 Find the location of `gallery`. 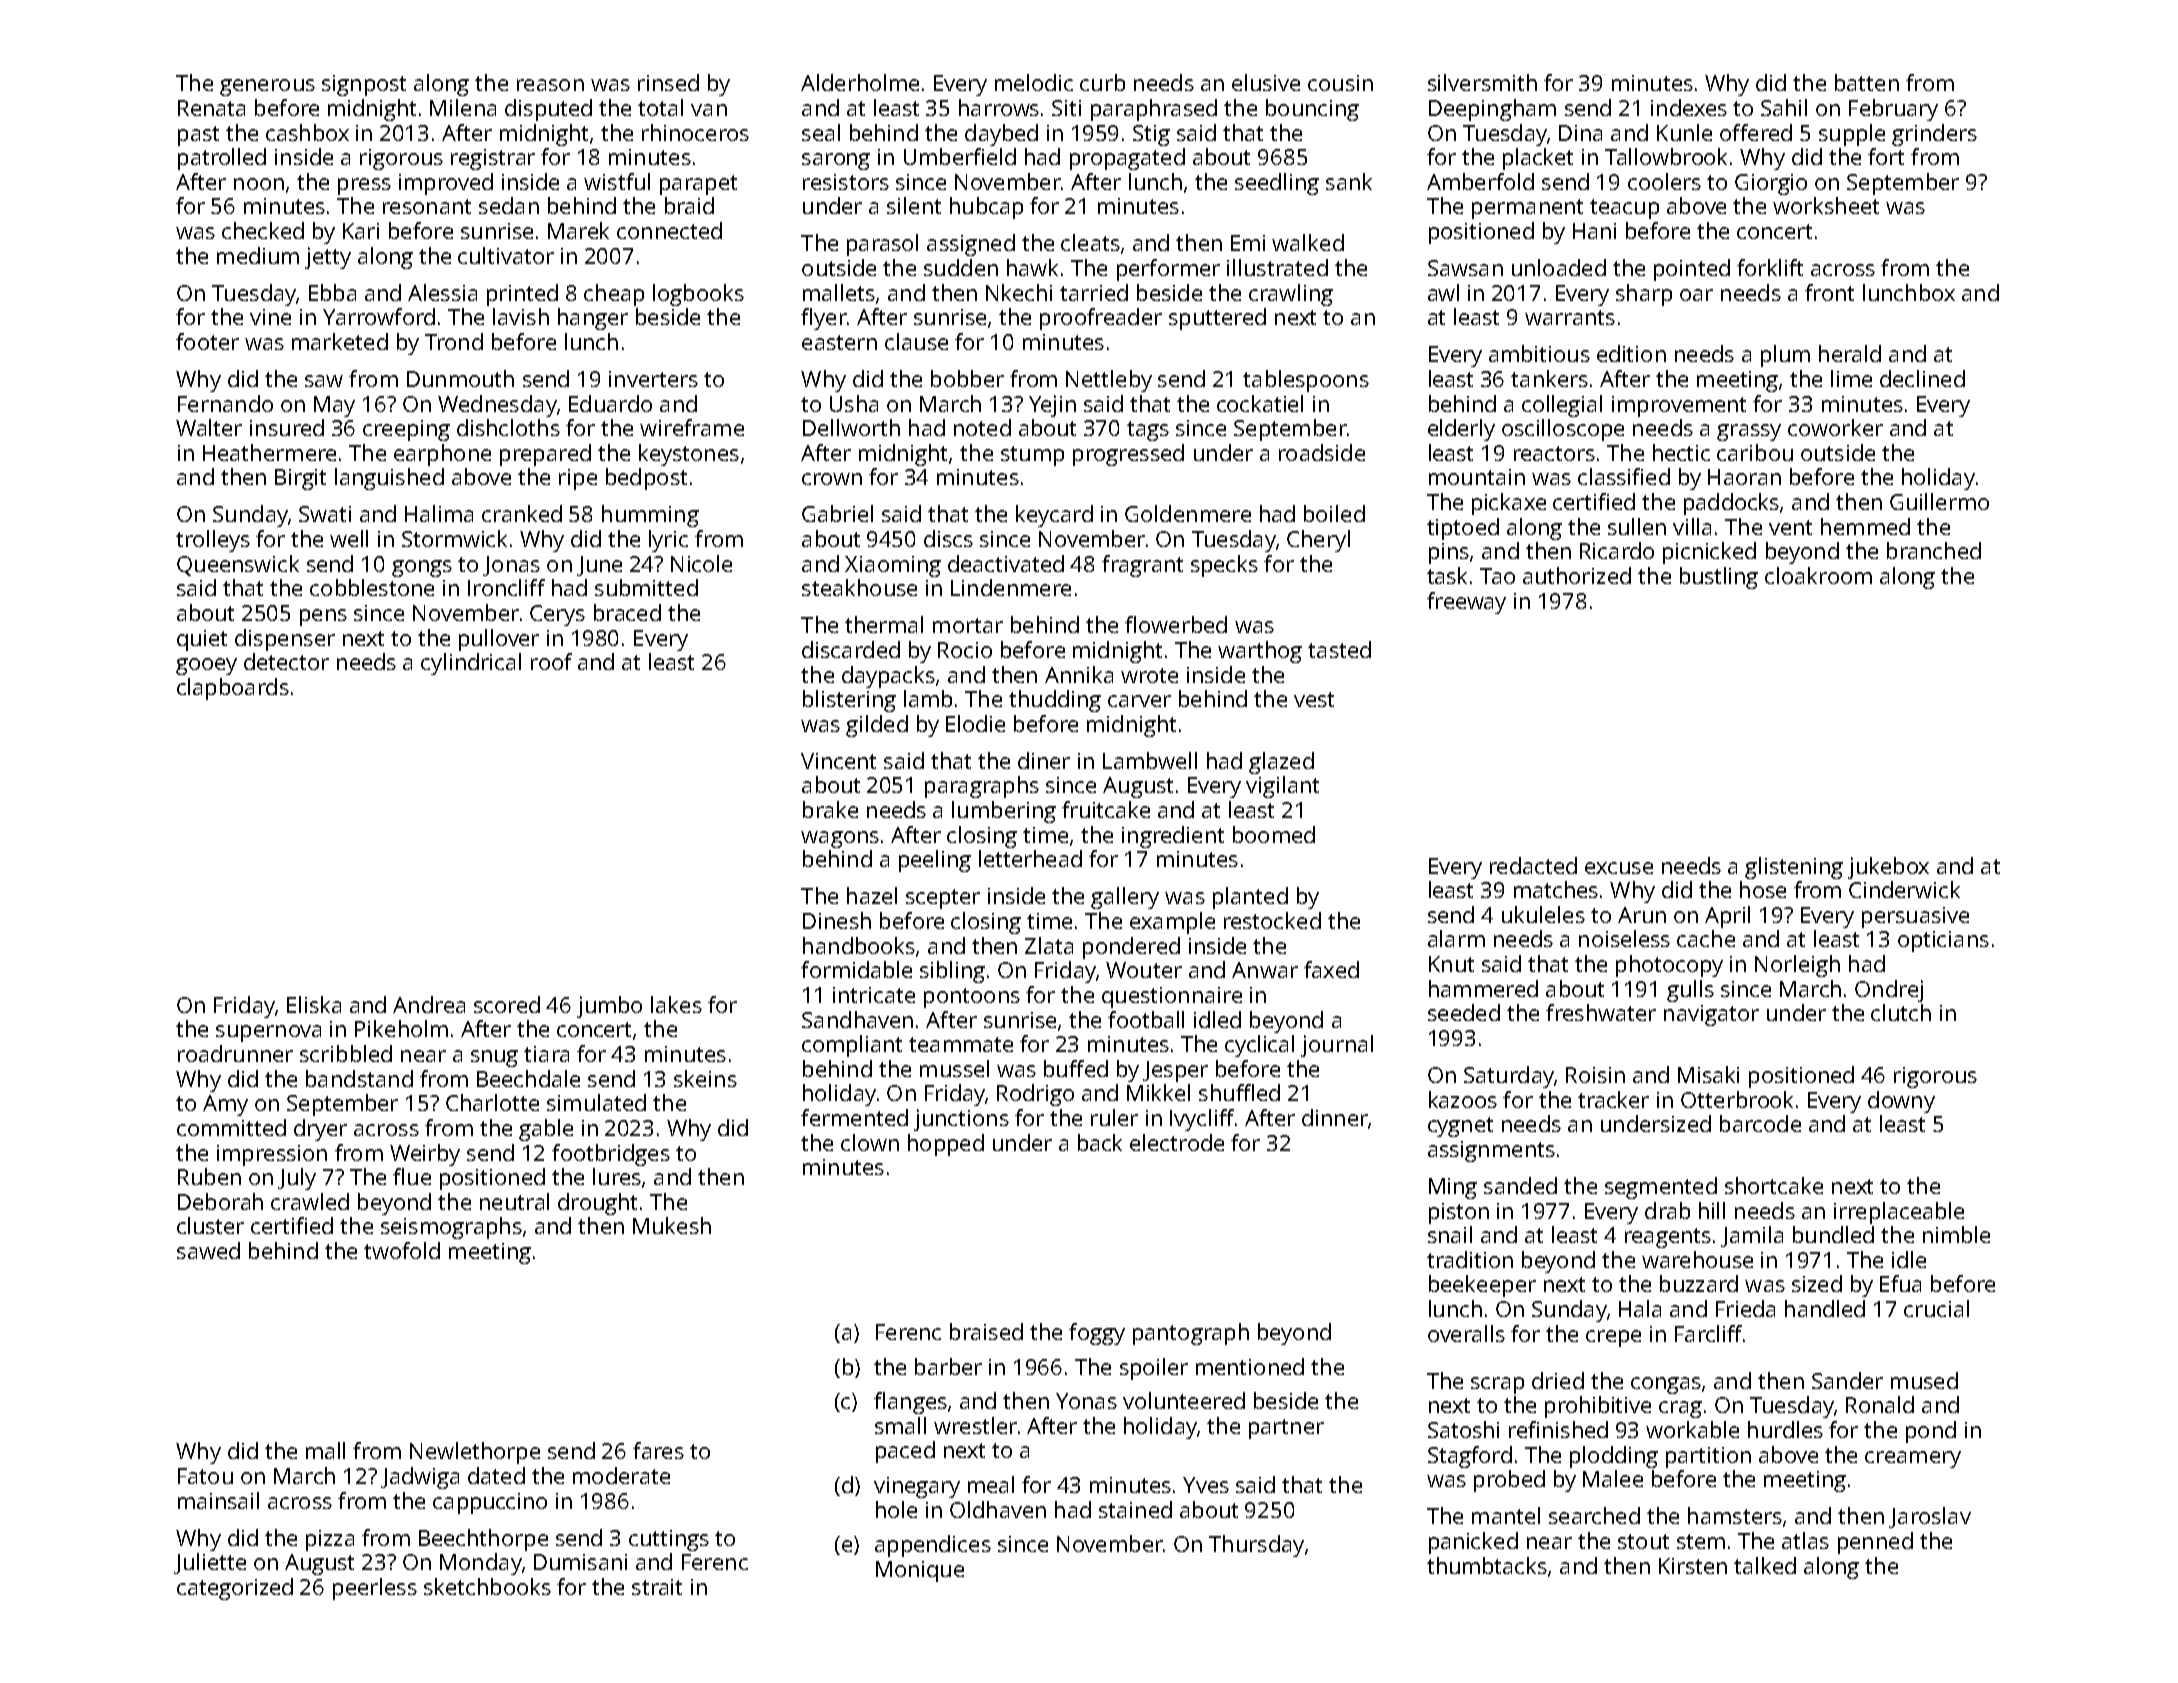

gallery is located at coordinates (1125, 898).
